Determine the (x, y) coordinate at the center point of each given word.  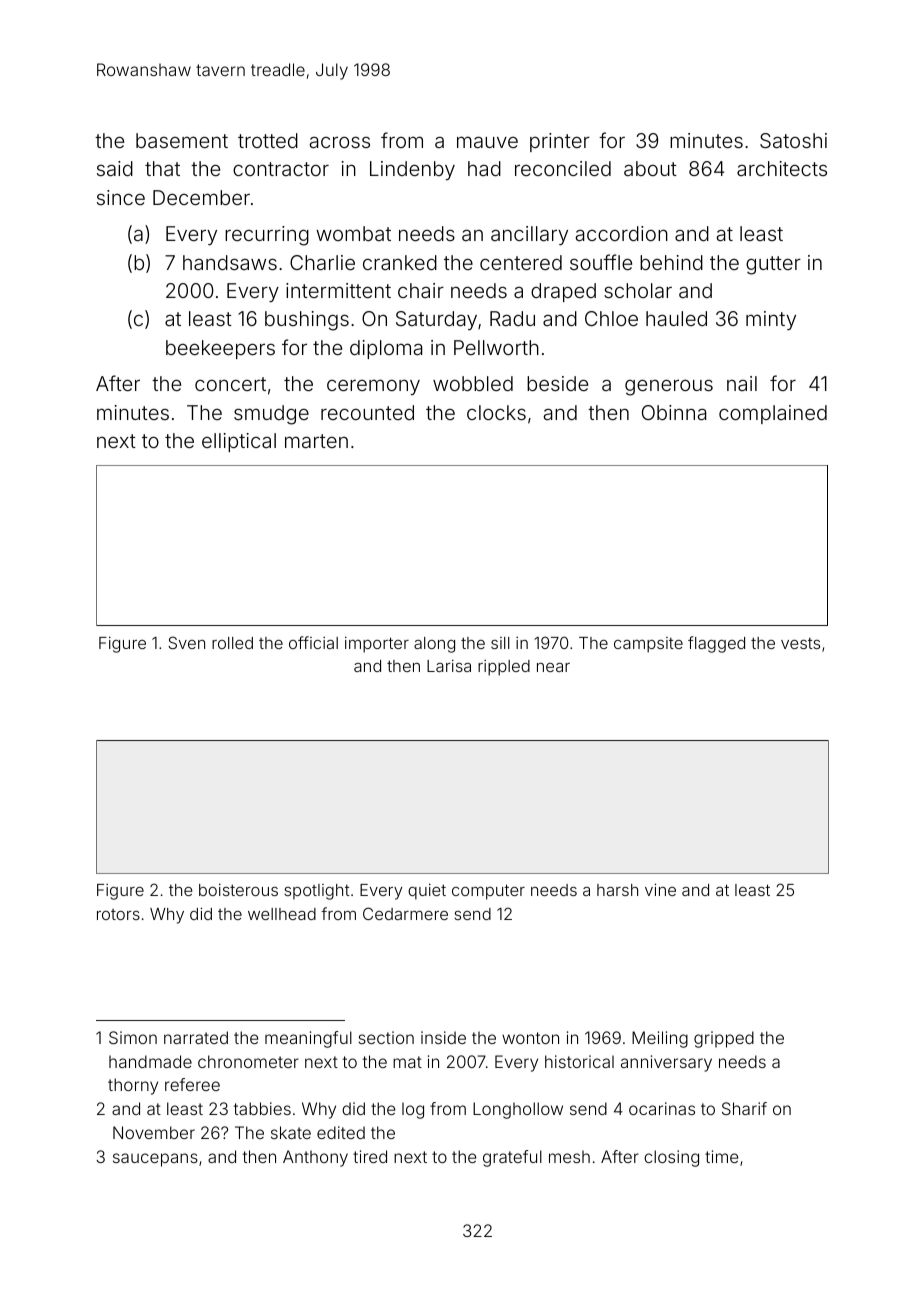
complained (773, 414)
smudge (271, 415)
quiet (427, 892)
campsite (648, 645)
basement (182, 140)
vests (800, 643)
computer (488, 892)
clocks (496, 412)
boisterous (238, 890)
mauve (487, 142)
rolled (232, 643)
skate (291, 1132)
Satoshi (793, 140)
